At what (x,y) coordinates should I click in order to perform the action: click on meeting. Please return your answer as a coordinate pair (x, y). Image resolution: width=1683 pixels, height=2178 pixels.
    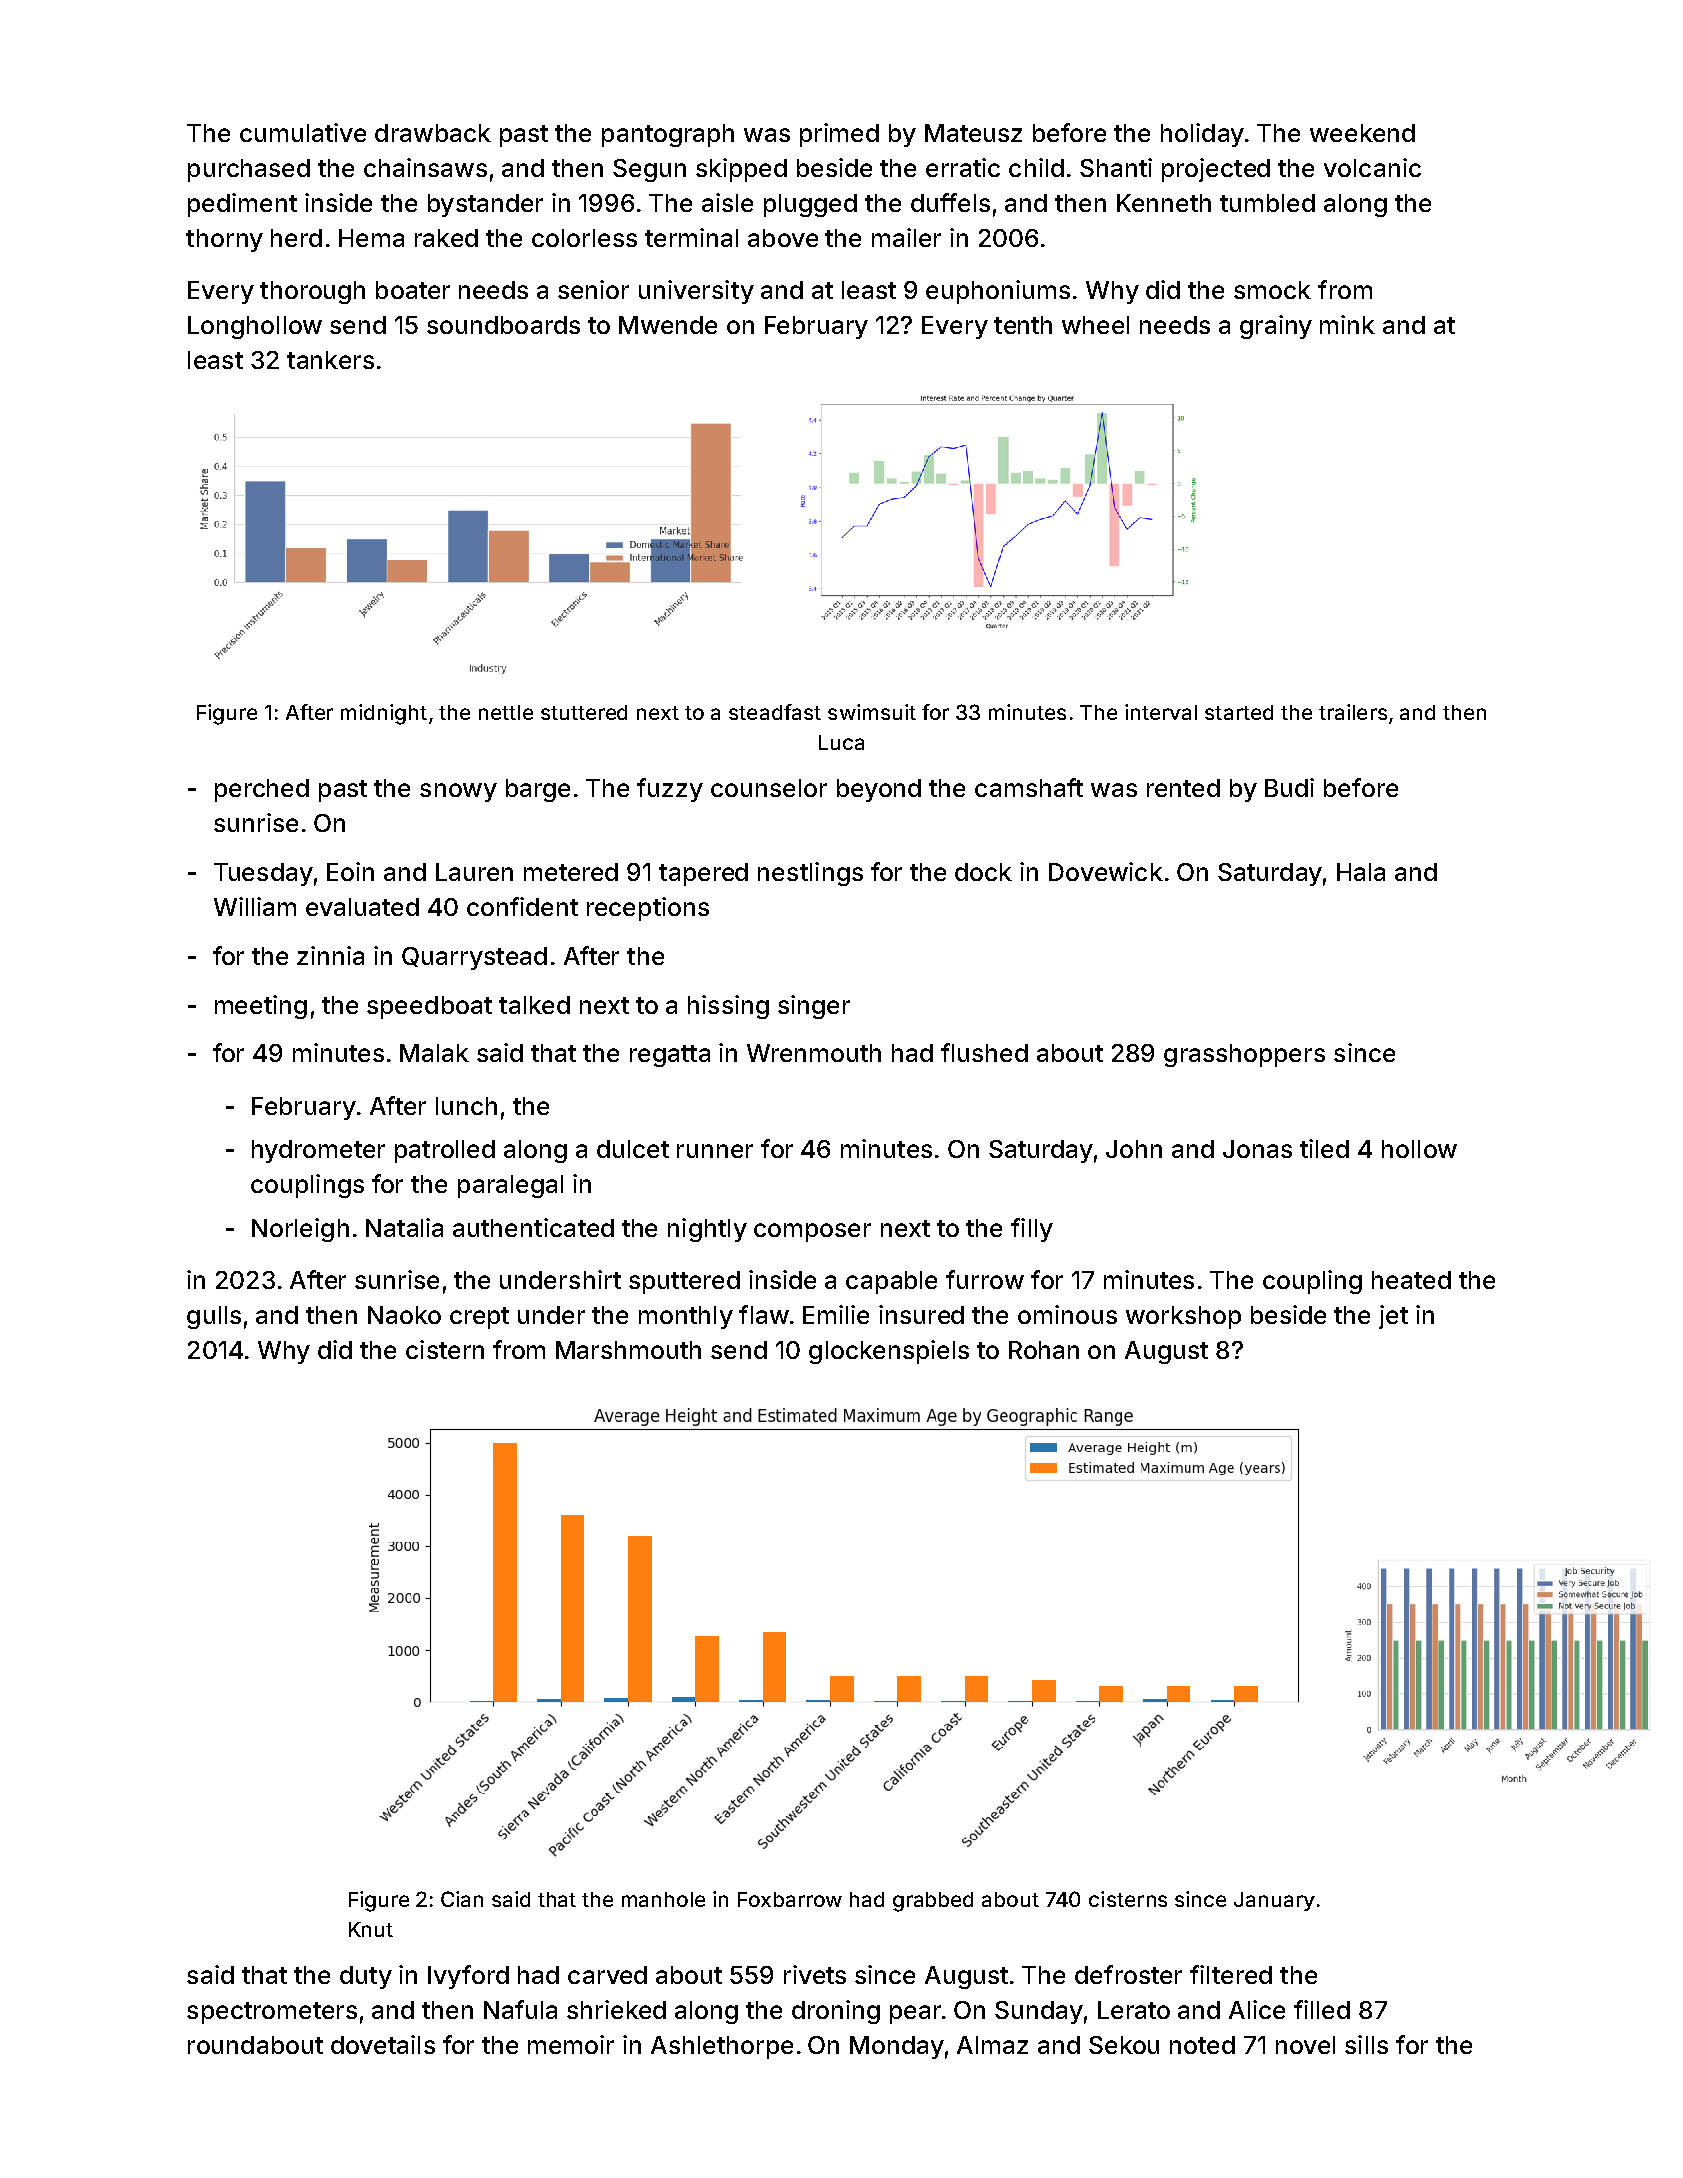
    Looking at the image, I should click on (261, 1007).
